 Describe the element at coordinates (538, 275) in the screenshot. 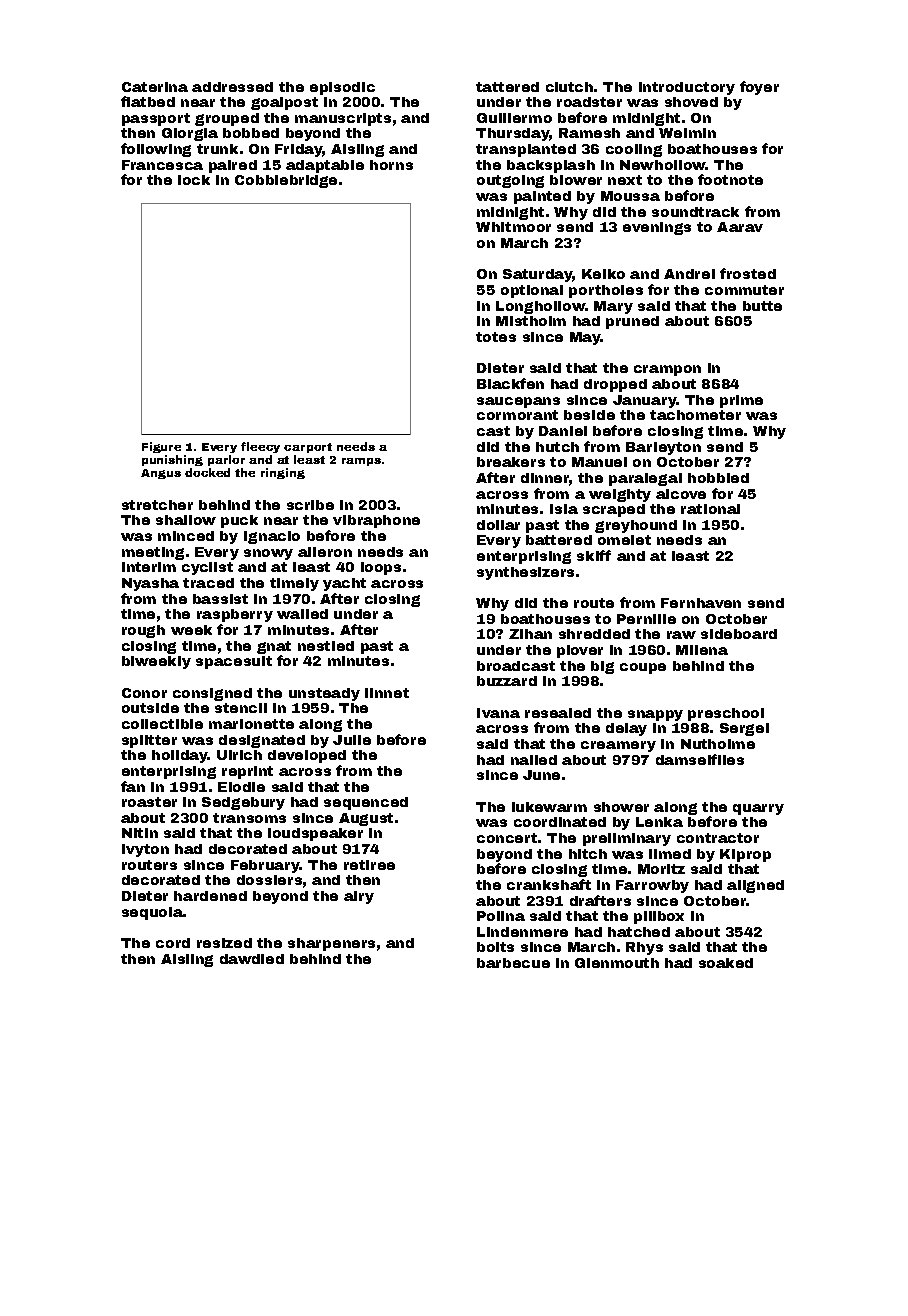

I see `Saturday` at that location.
